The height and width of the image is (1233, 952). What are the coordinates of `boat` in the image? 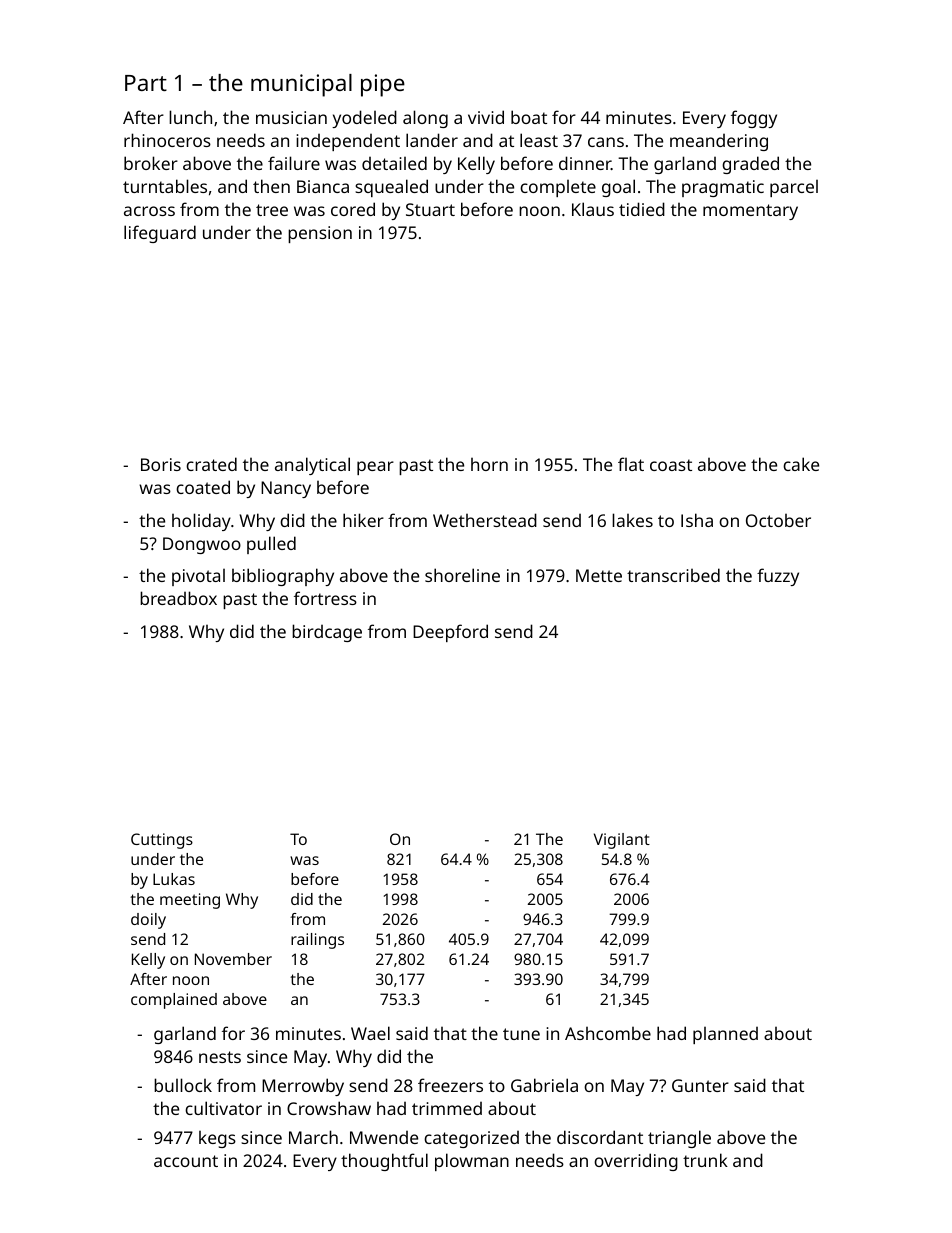 It's located at (529, 117).
